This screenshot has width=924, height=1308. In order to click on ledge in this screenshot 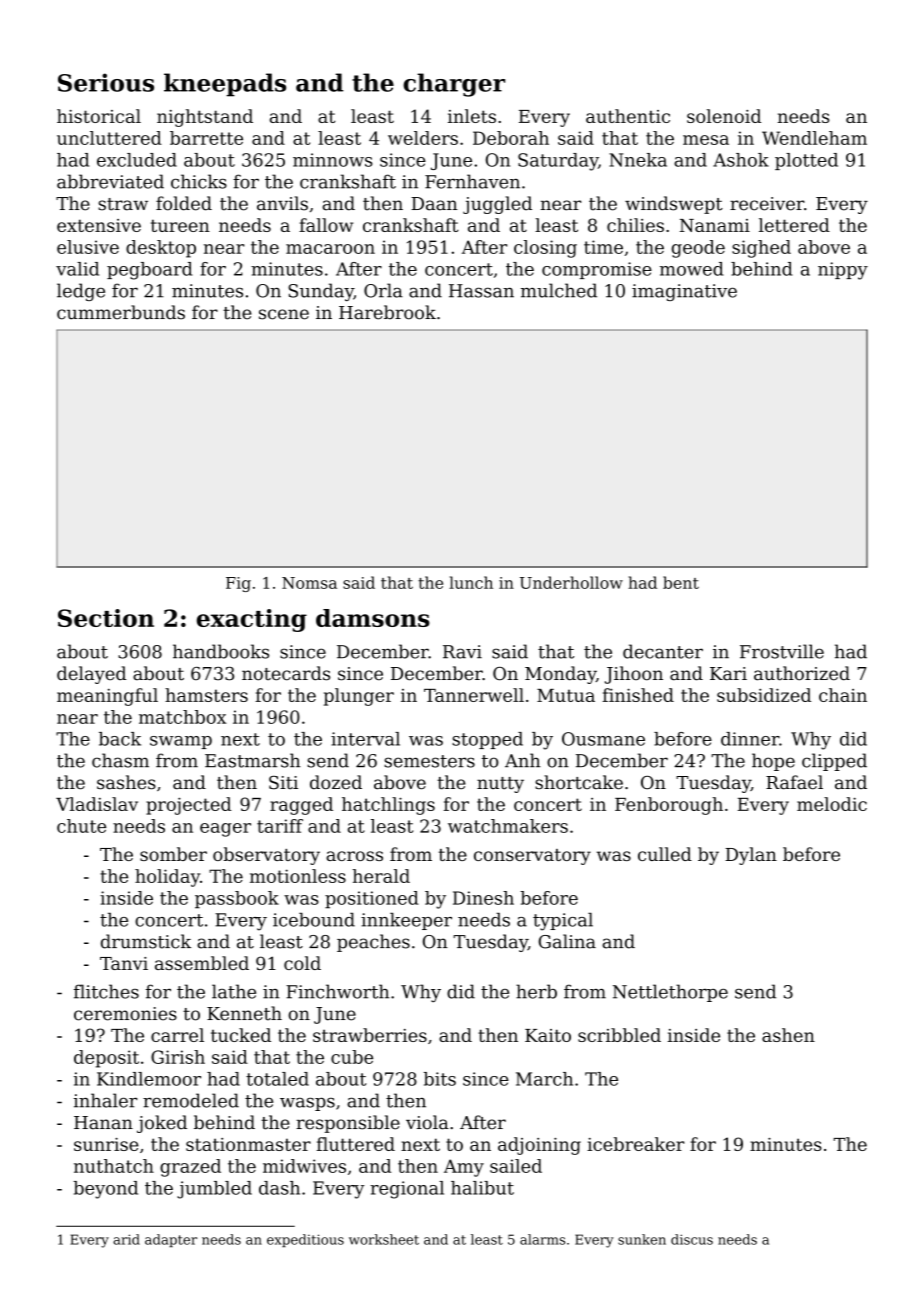, I will do `click(81, 292)`.
